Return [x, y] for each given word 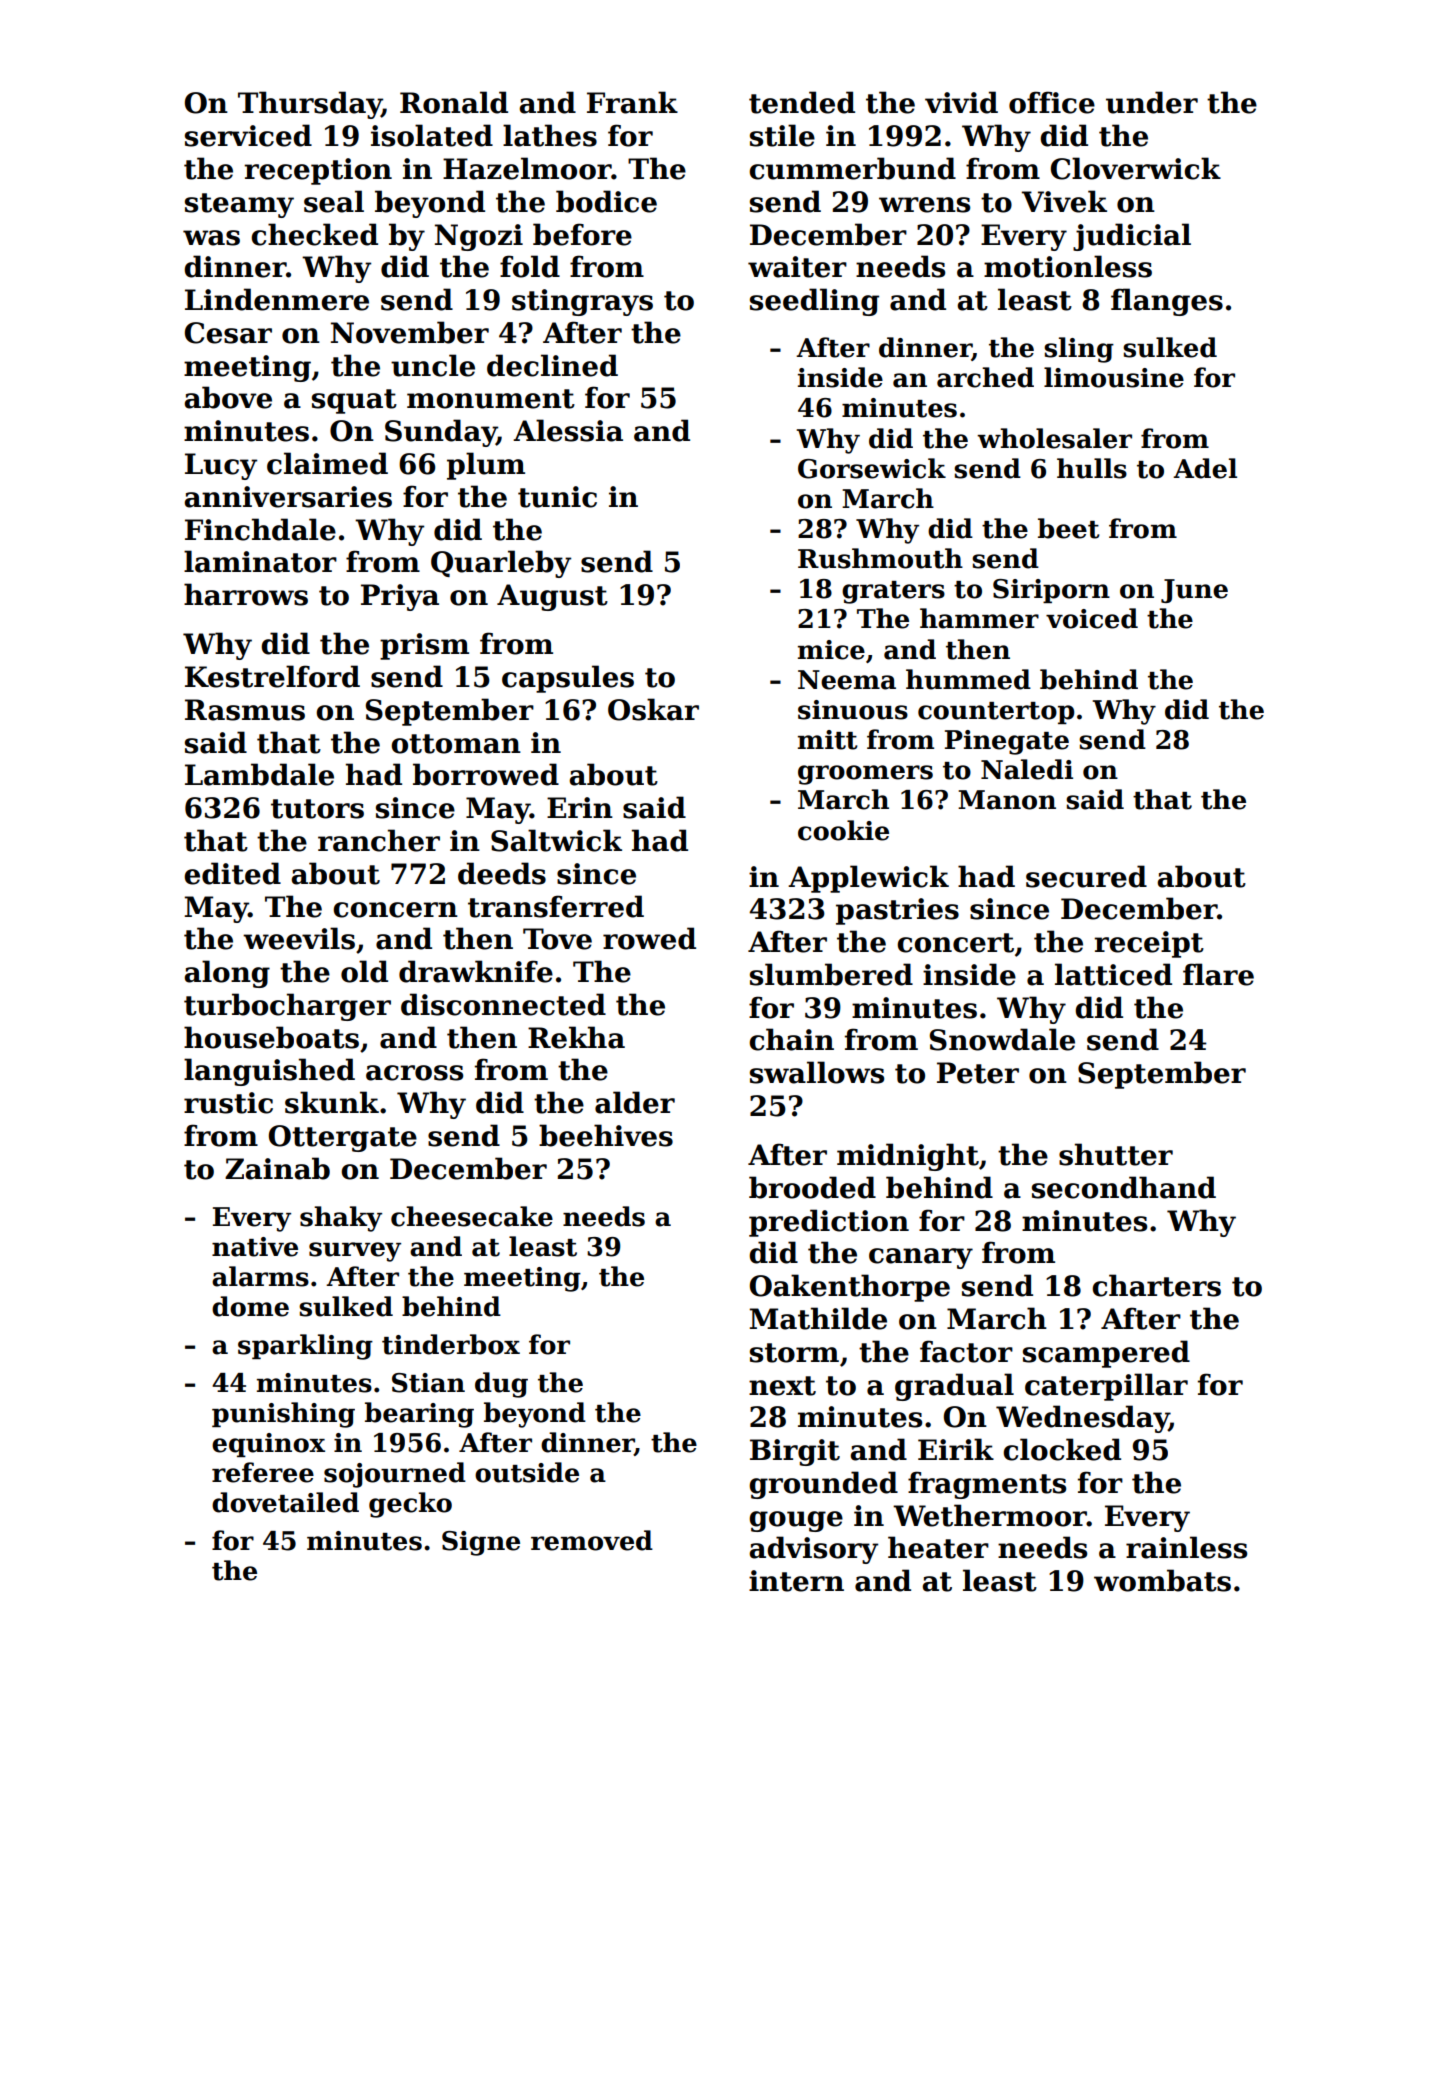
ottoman [456, 744]
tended [802, 102]
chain [791, 1039]
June [1194, 591]
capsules [568, 679]
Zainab [277, 1168]
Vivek [1064, 201]
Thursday [310, 105]
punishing [283, 1415]
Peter [978, 1073]
